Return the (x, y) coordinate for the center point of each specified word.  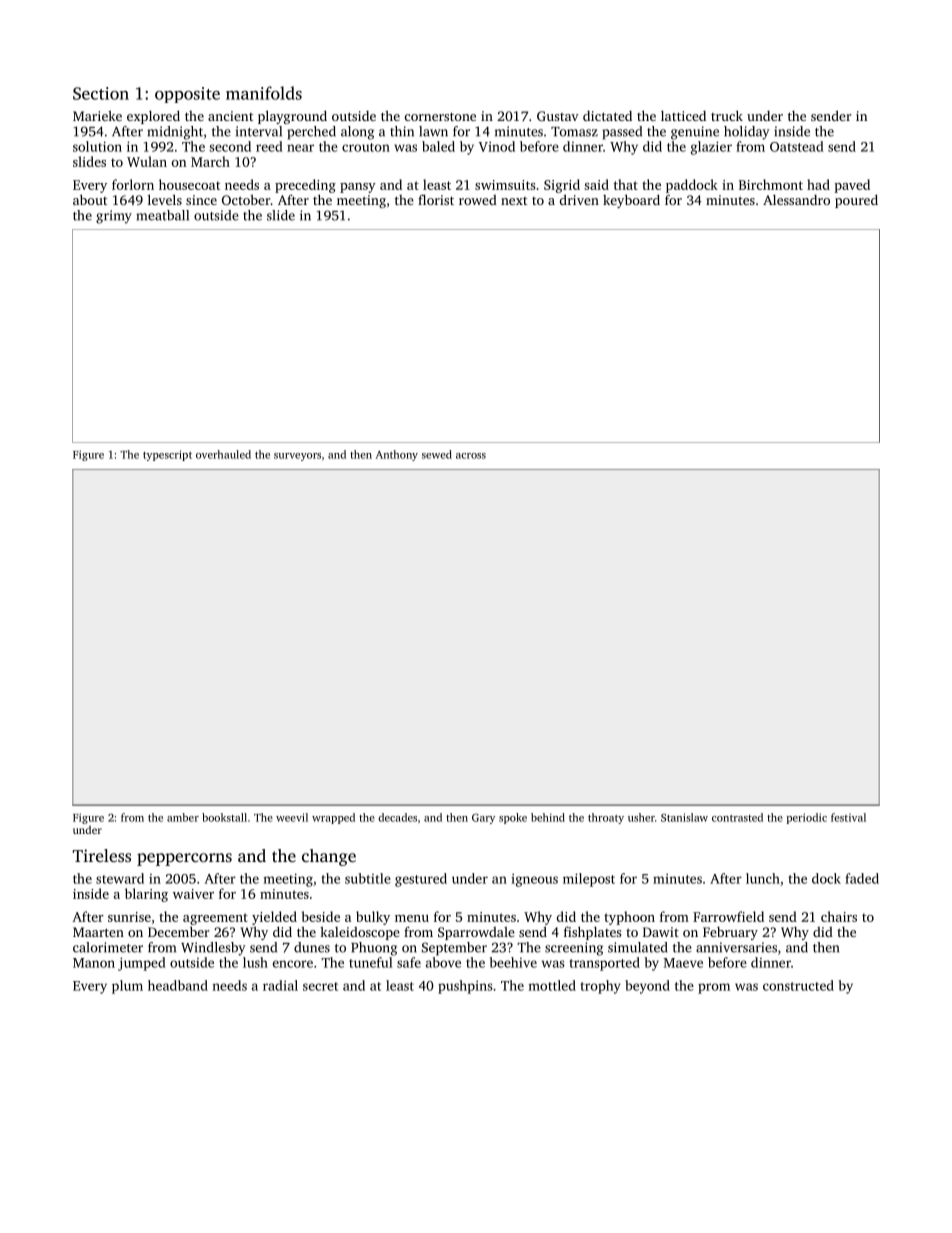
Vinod (497, 146)
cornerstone (440, 116)
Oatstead (797, 146)
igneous (534, 880)
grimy (114, 217)
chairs (839, 916)
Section (101, 93)
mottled (552, 985)
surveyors (297, 457)
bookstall (224, 817)
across (471, 456)
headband (178, 985)
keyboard (631, 201)
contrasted (737, 817)
